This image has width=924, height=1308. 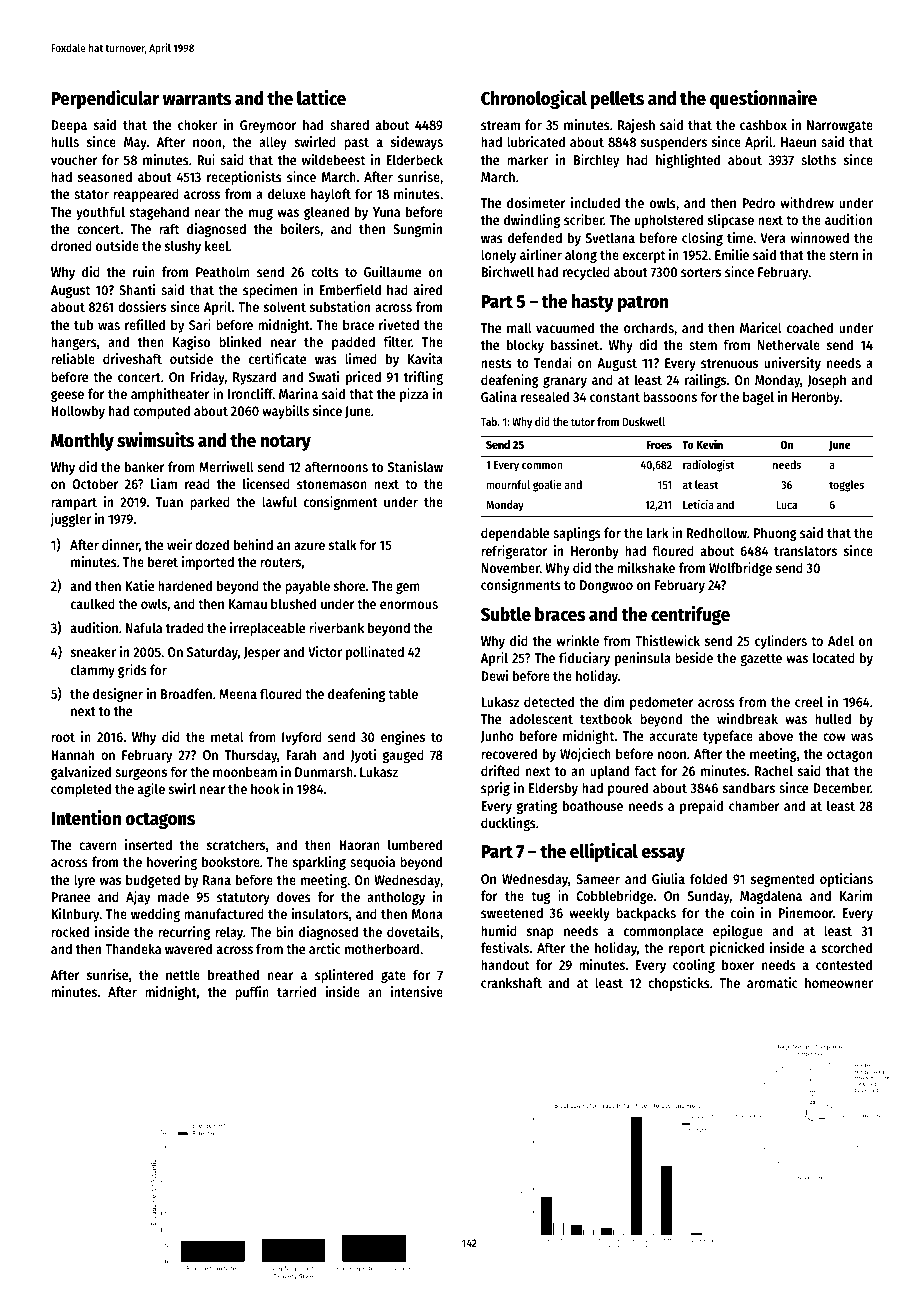 What do you see at coordinates (646, 567) in the image?
I see `milkshake` at bounding box center [646, 567].
